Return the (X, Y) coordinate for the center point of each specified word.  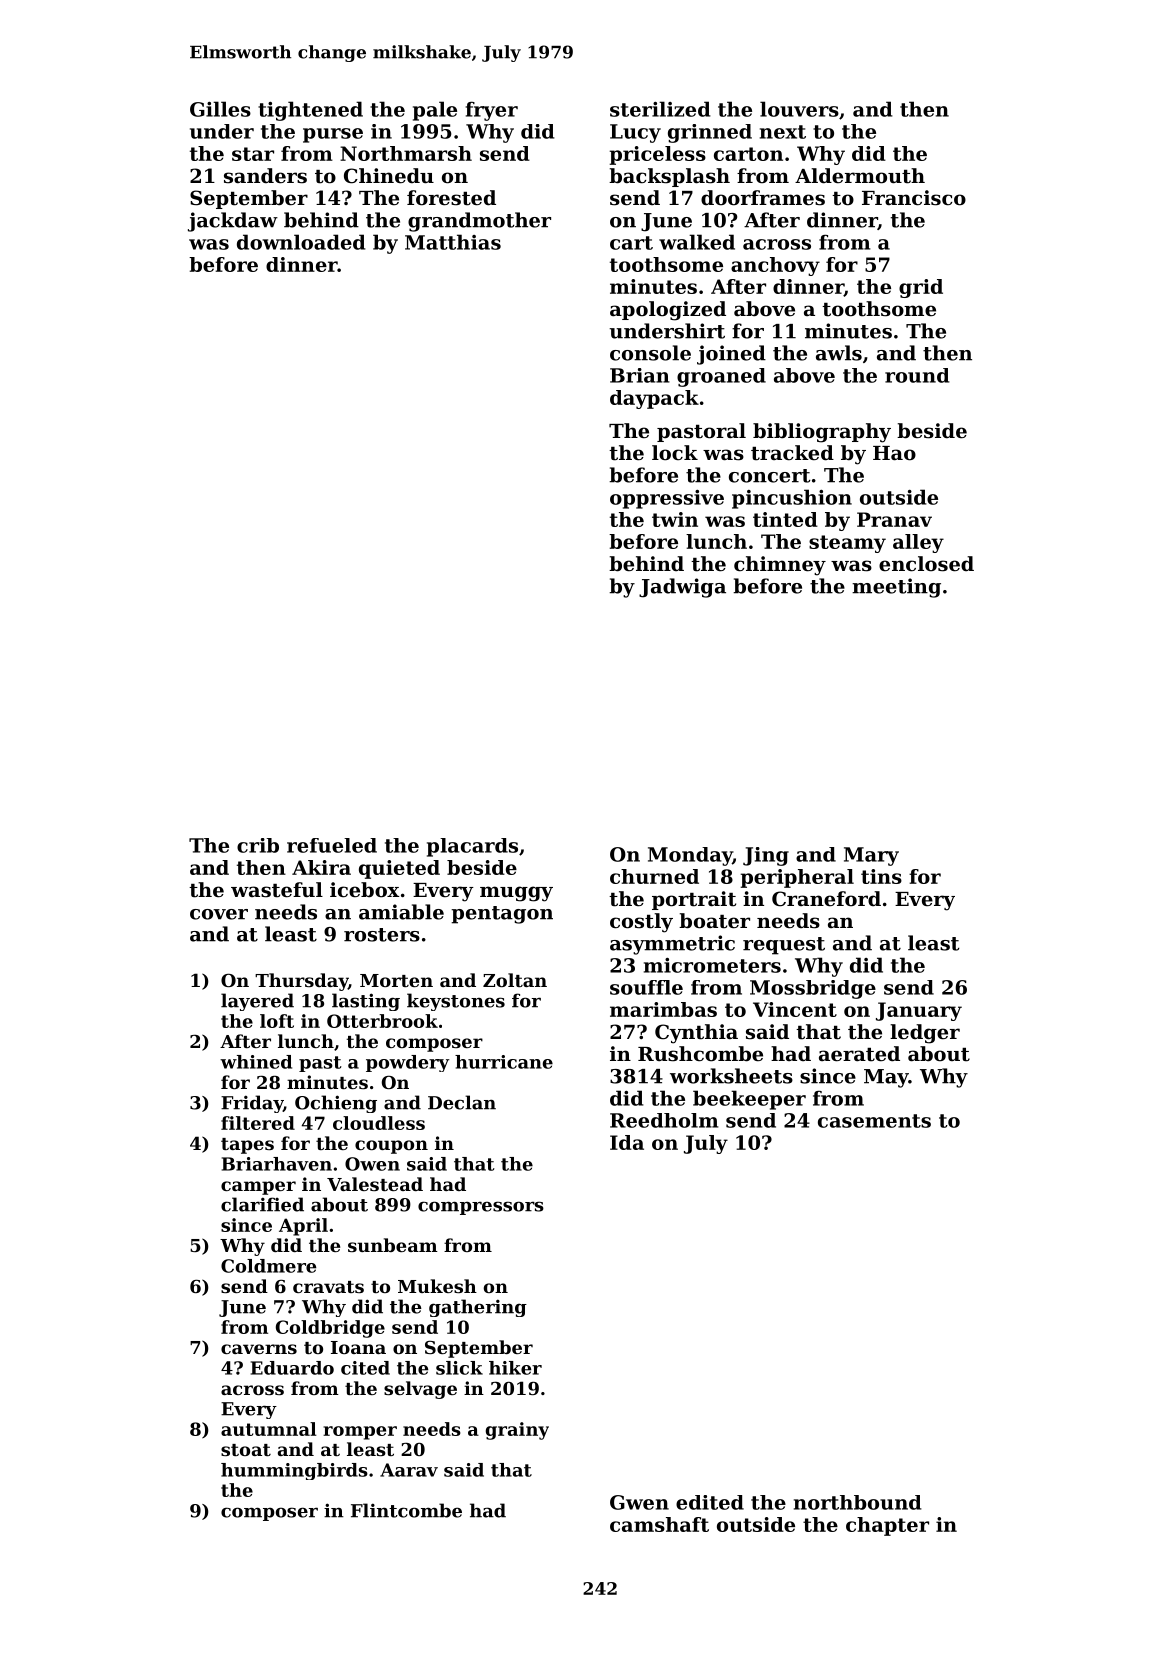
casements (874, 1121)
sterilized (660, 109)
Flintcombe (406, 1510)
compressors (481, 1208)
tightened (310, 111)
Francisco (914, 198)
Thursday (301, 982)
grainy (517, 1431)
